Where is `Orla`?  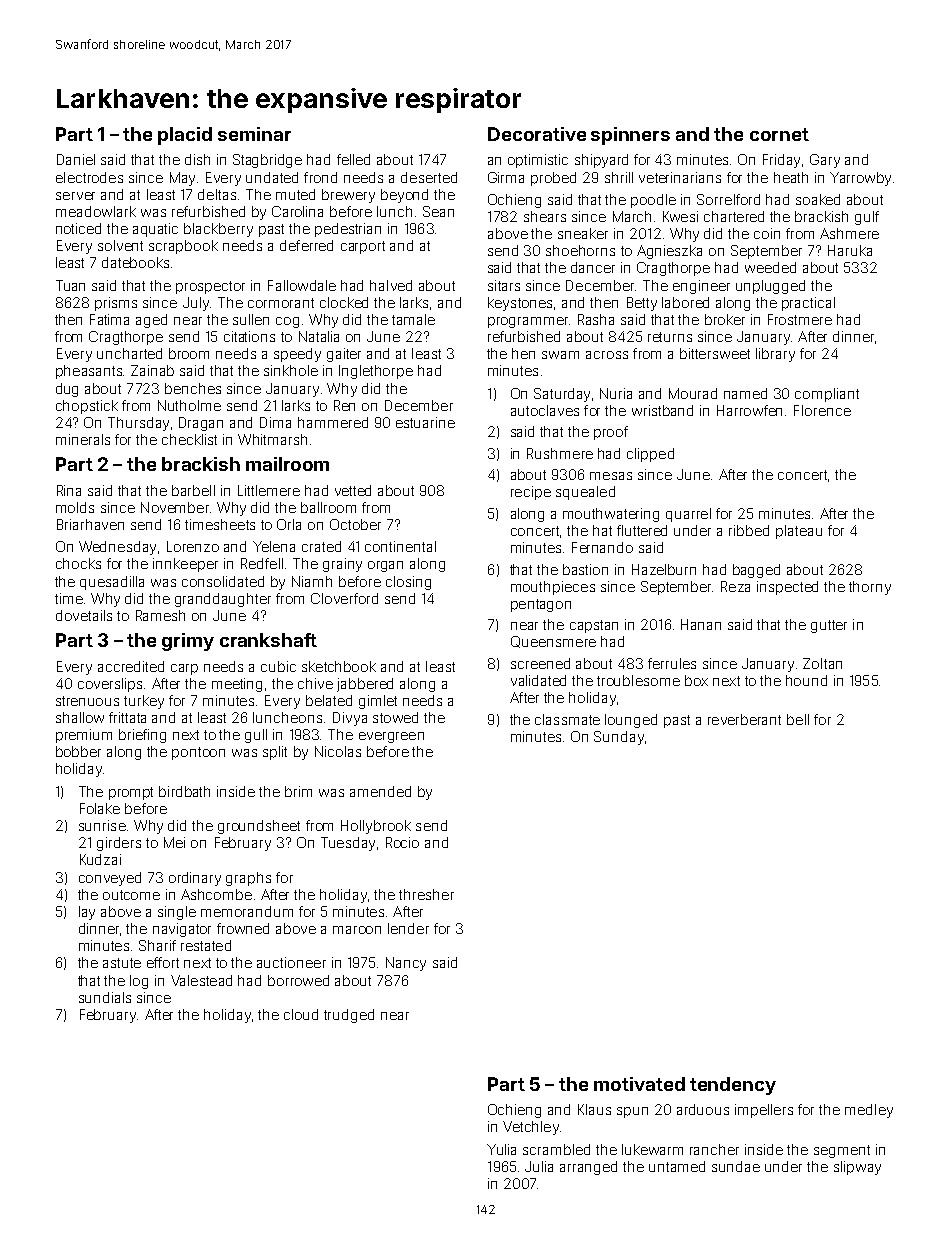
Orla is located at coordinates (289, 524).
